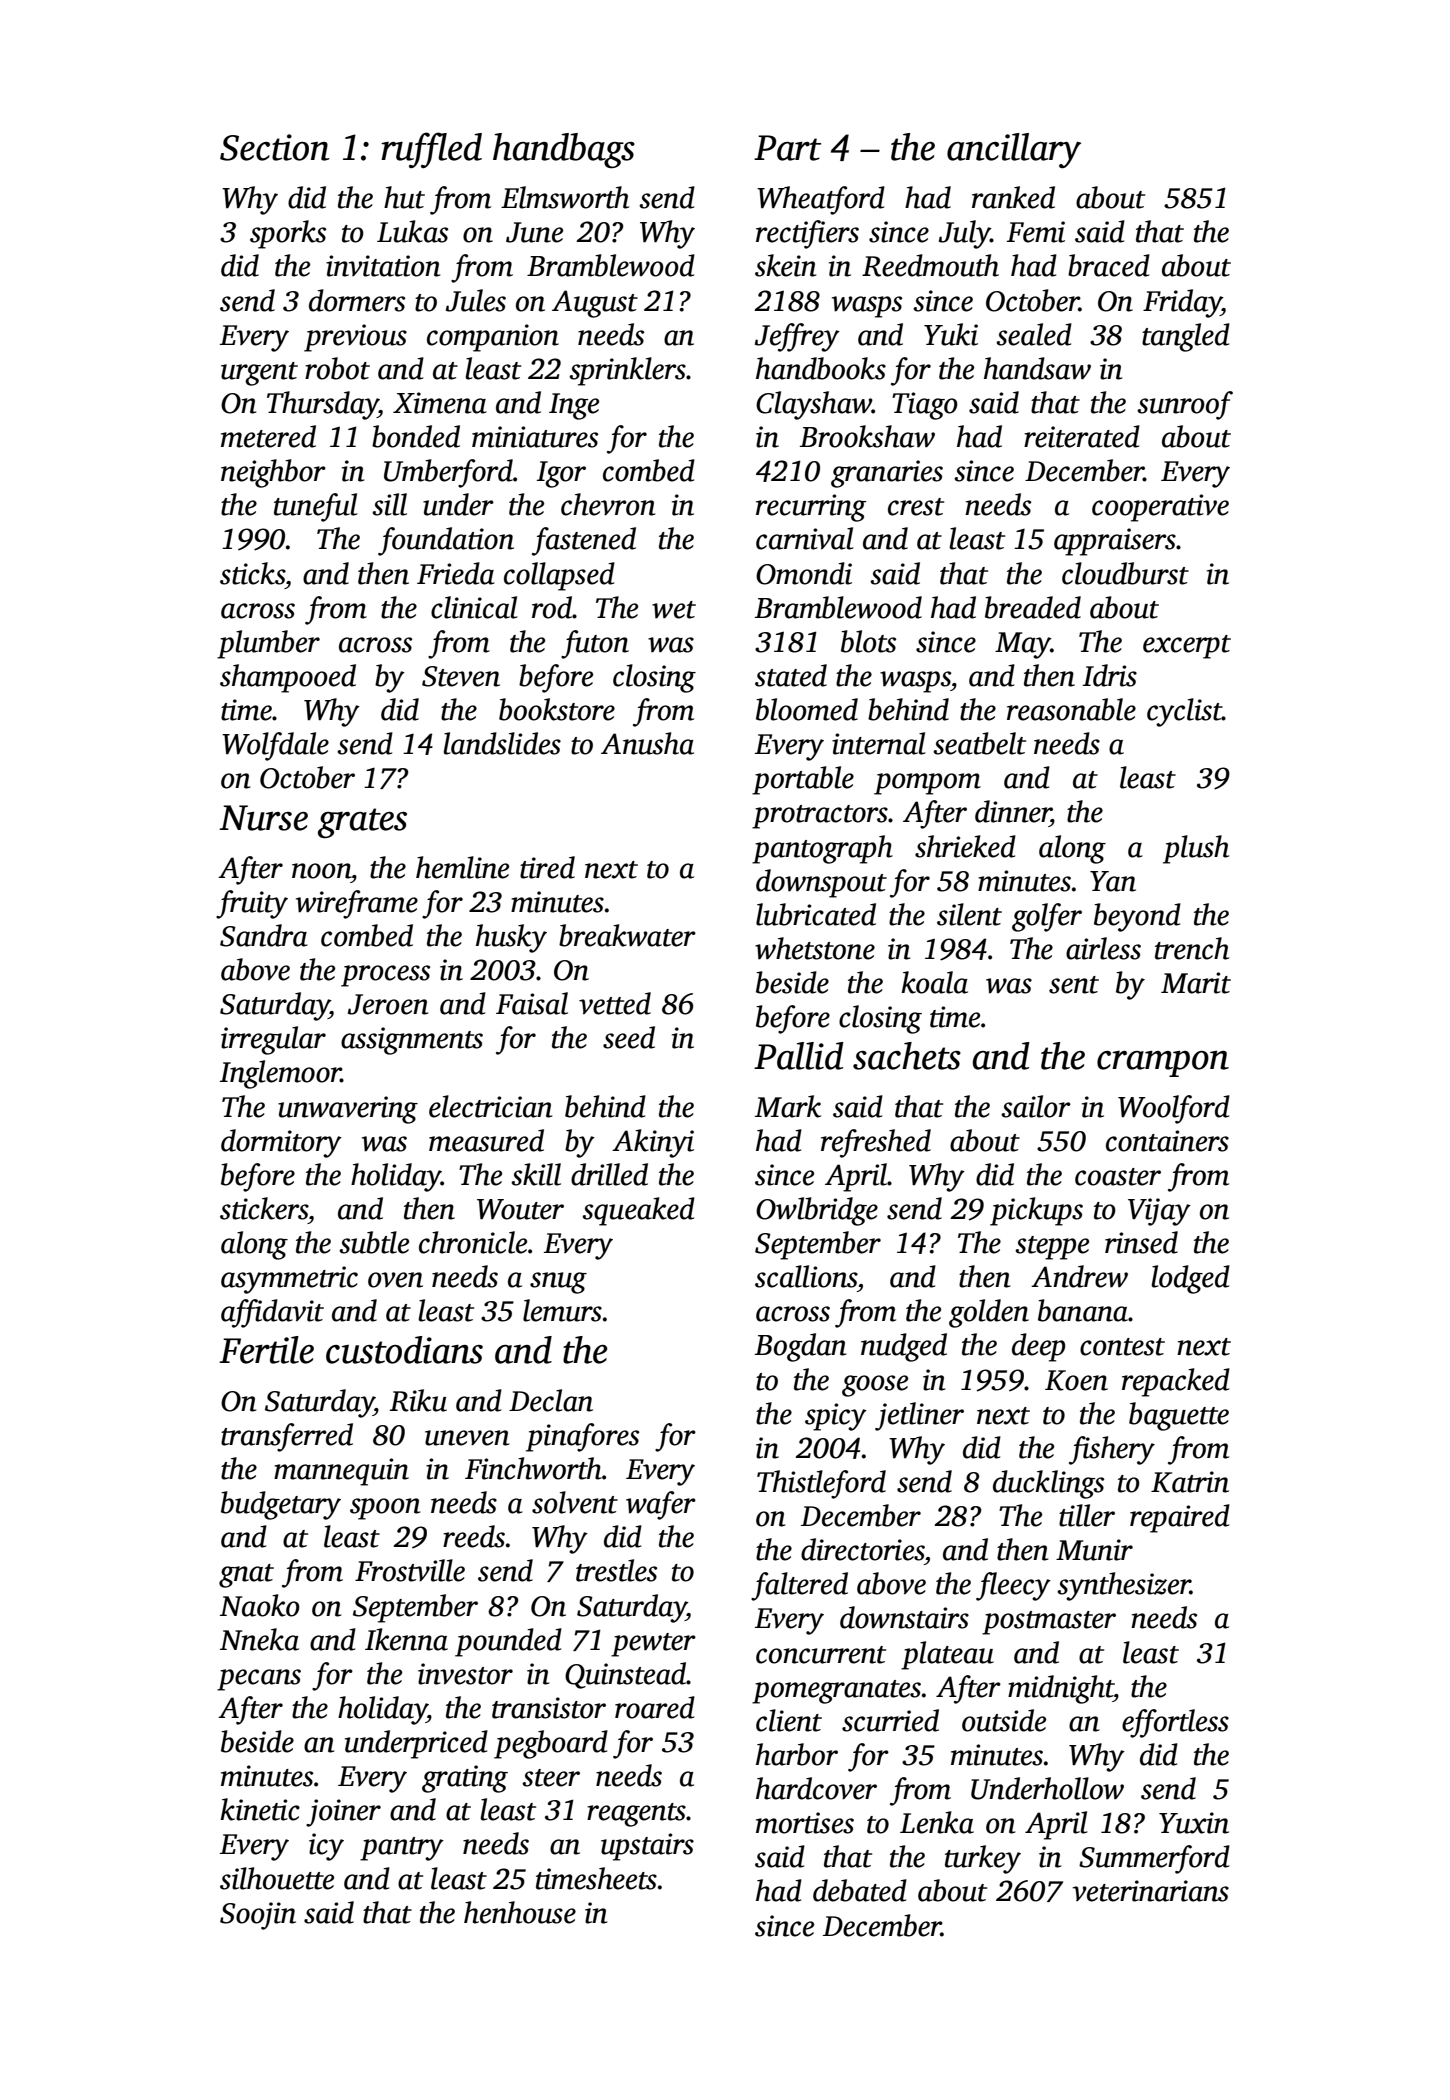 This document has width=1450, height=2100. Describe the element at coordinates (655, 1707) in the document. I see `roared` at that location.
